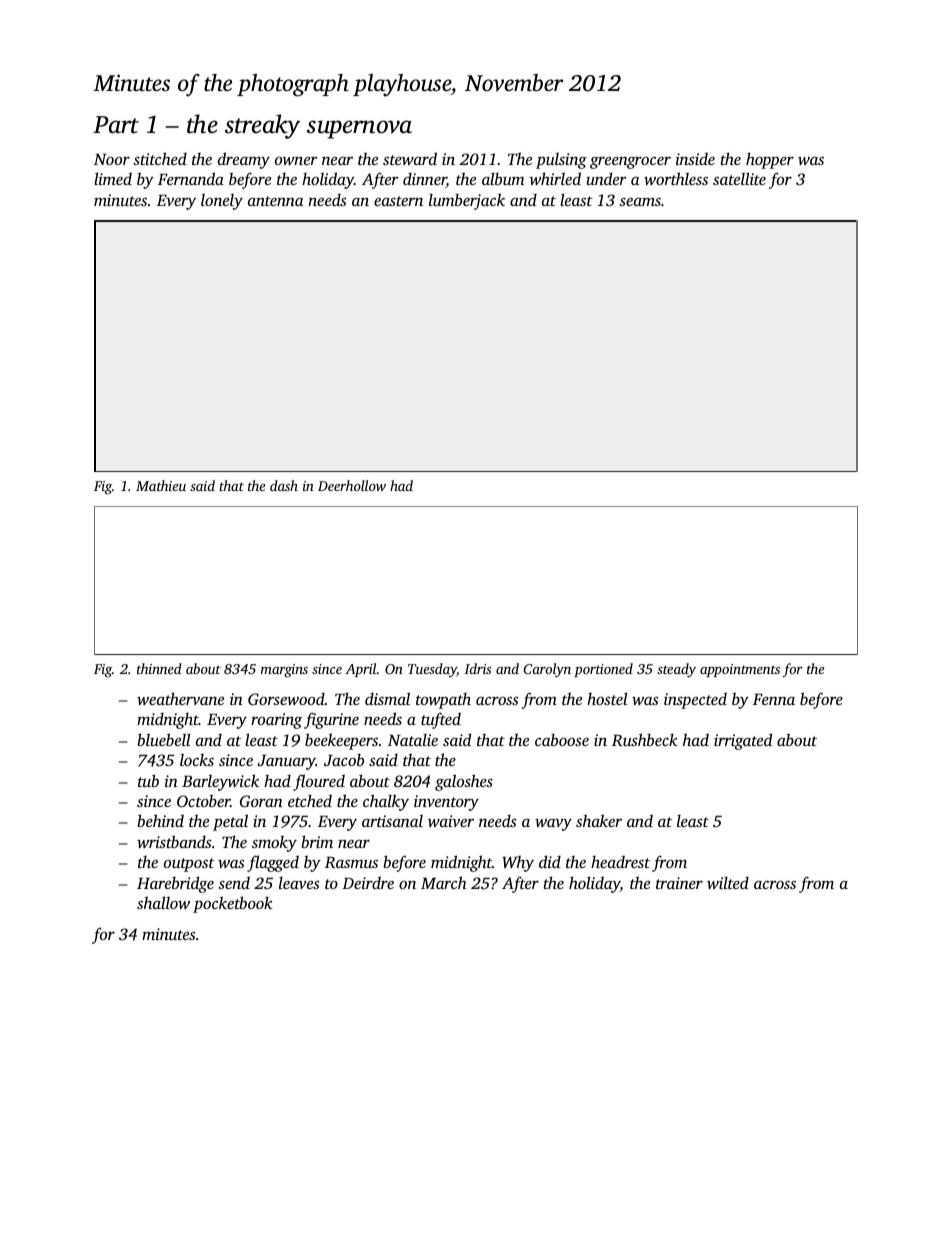 Image resolution: width=952 pixels, height=1233 pixels. I want to click on appointments, so click(740, 670).
